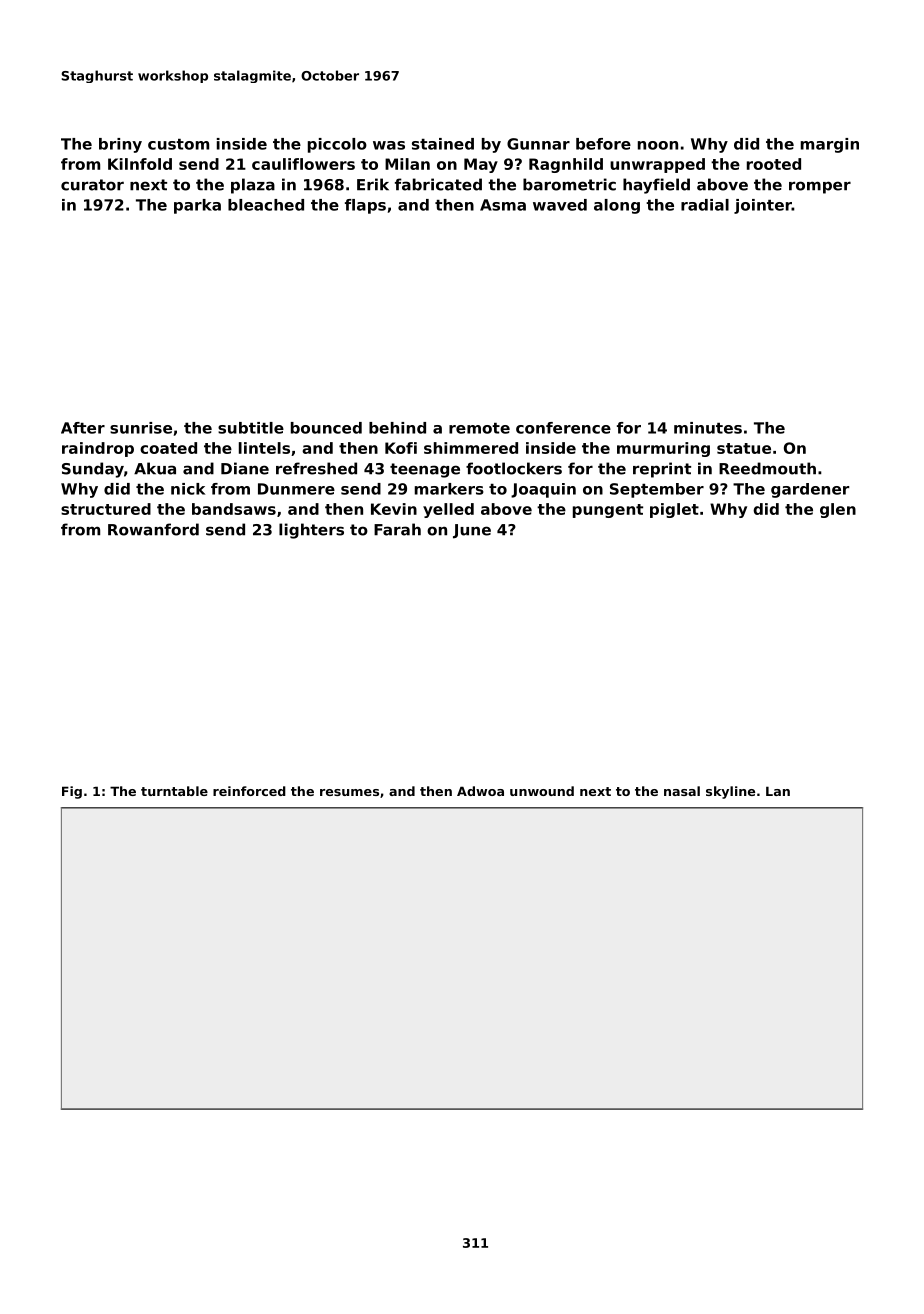  What do you see at coordinates (349, 792) in the screenshot?
I see `resumes` at bounding box center [349, 792].
